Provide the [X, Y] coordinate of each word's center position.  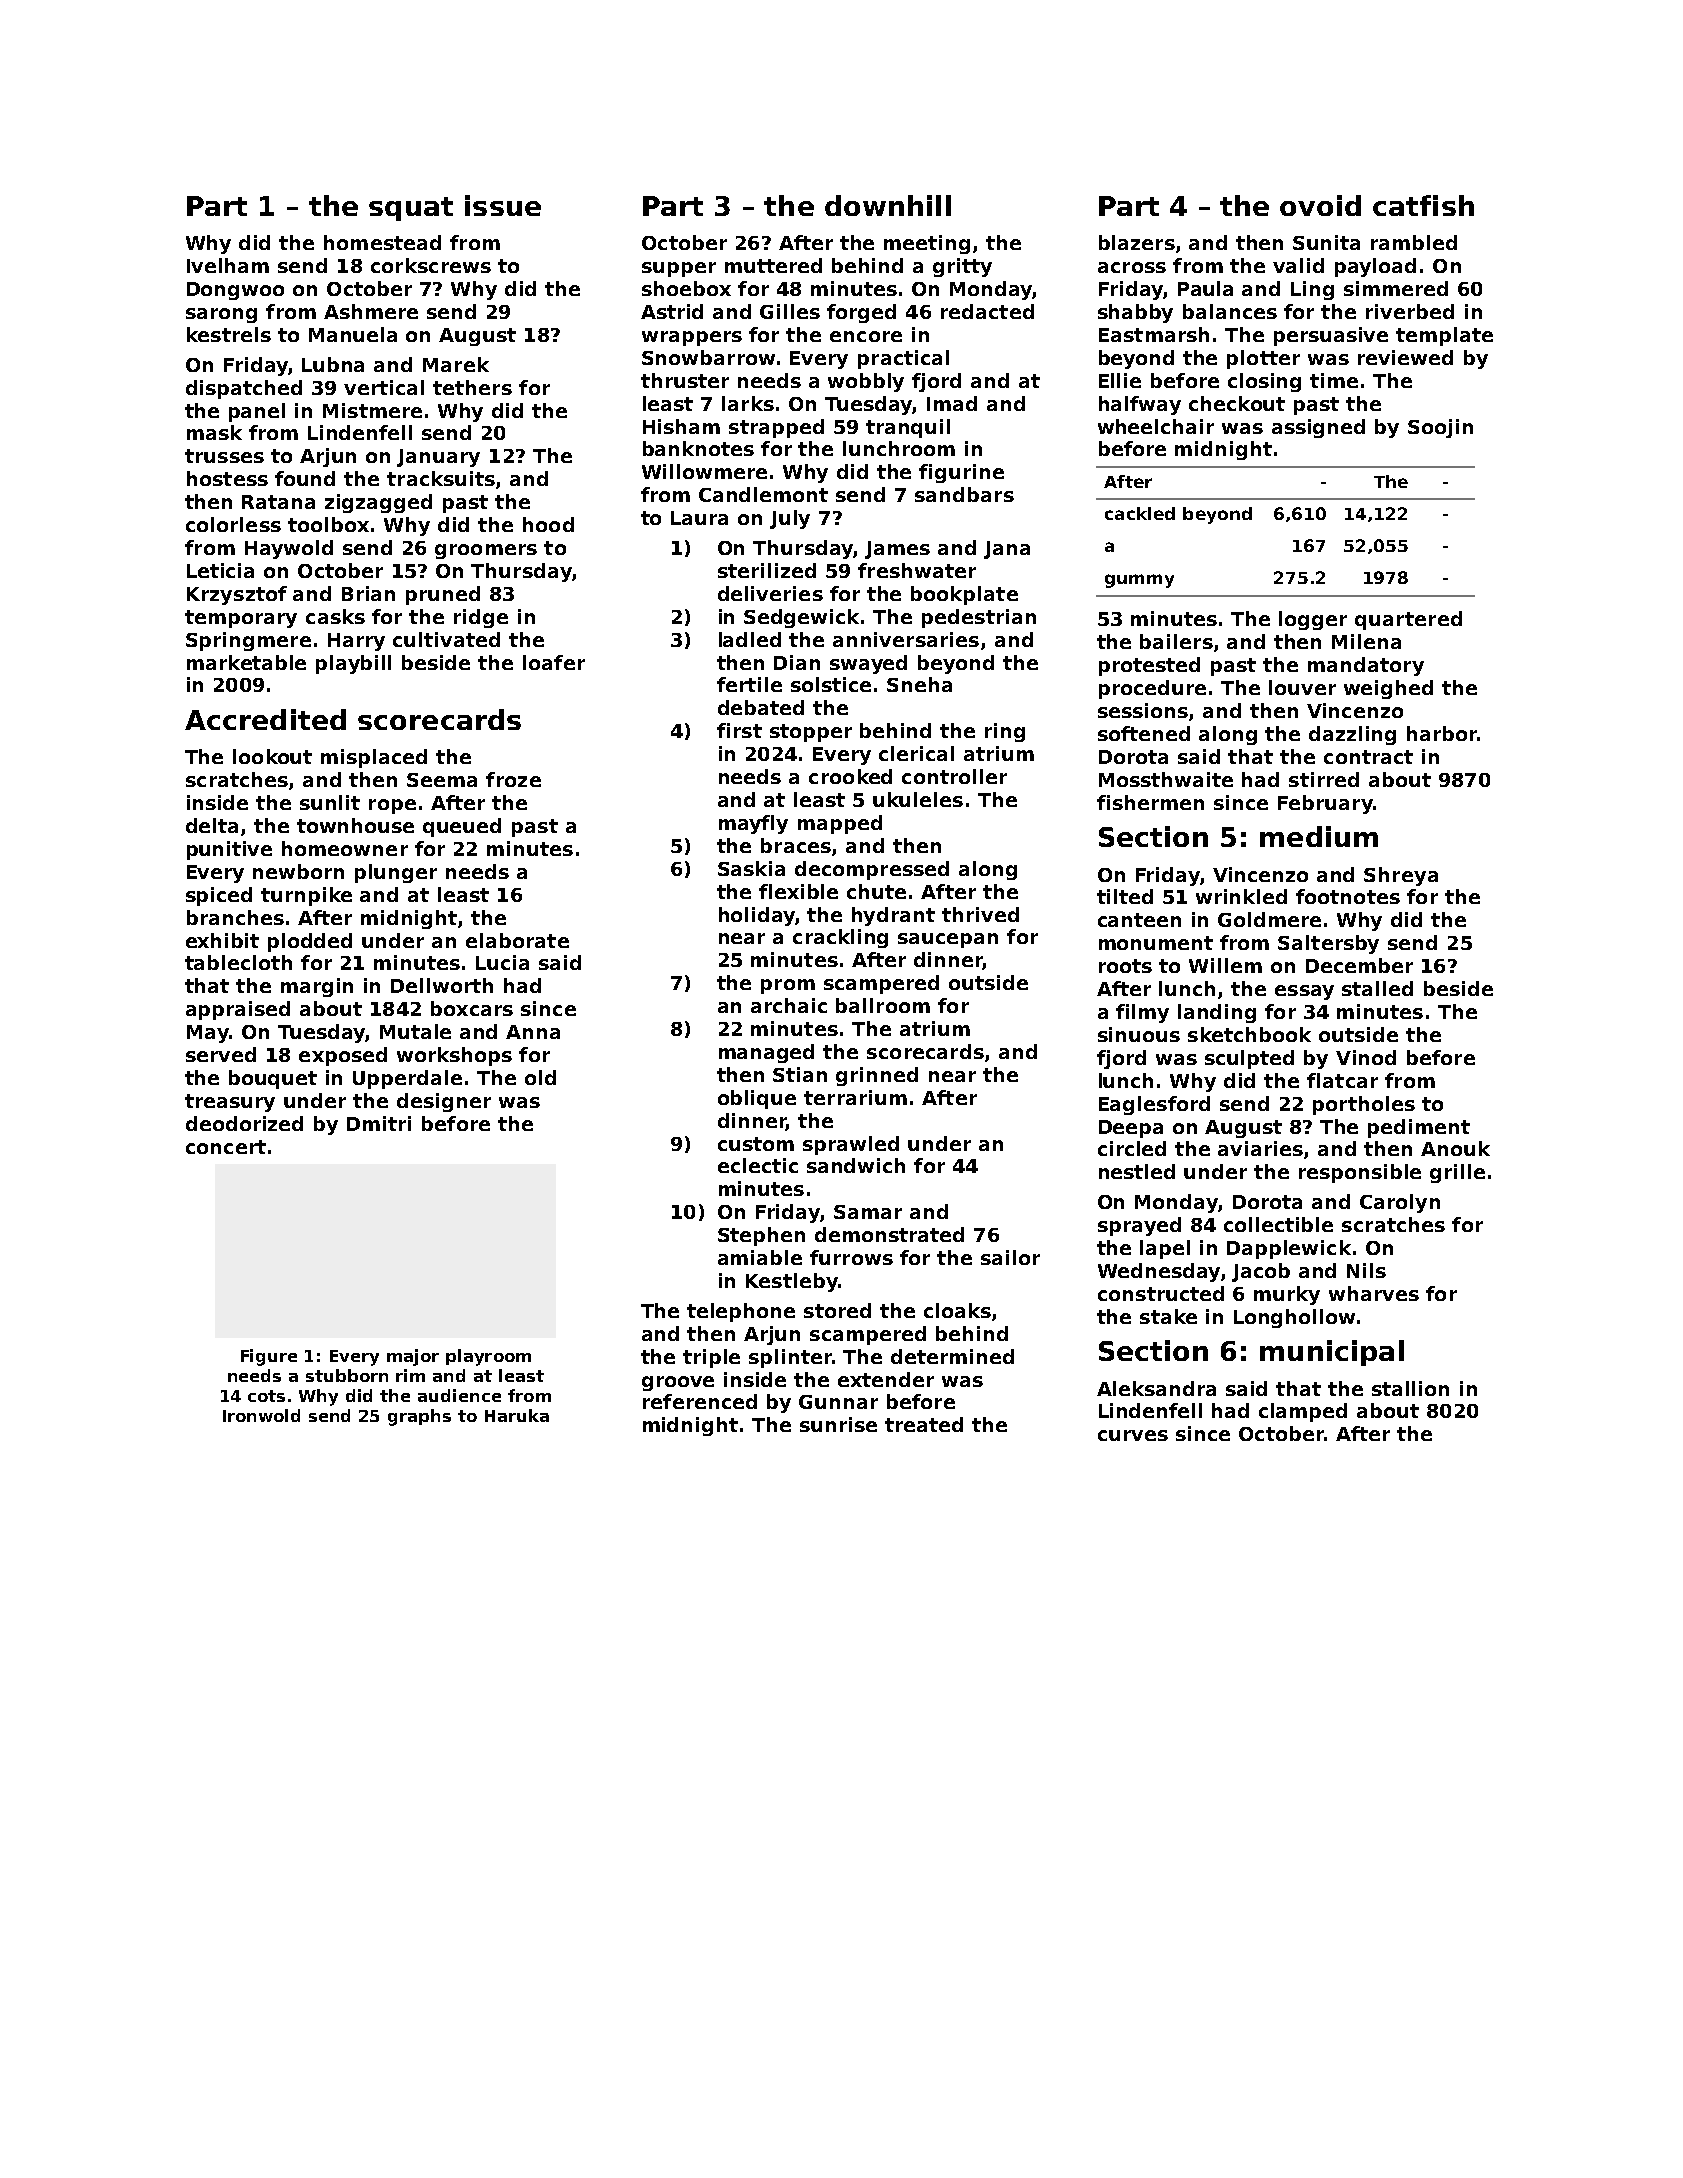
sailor [1010, 1257]
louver [1302, 687]
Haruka [517, 1415]
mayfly [753, 824]
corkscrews [431, 265]
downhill [888, 205]
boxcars [472, 1008]
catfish [1423, 205]
